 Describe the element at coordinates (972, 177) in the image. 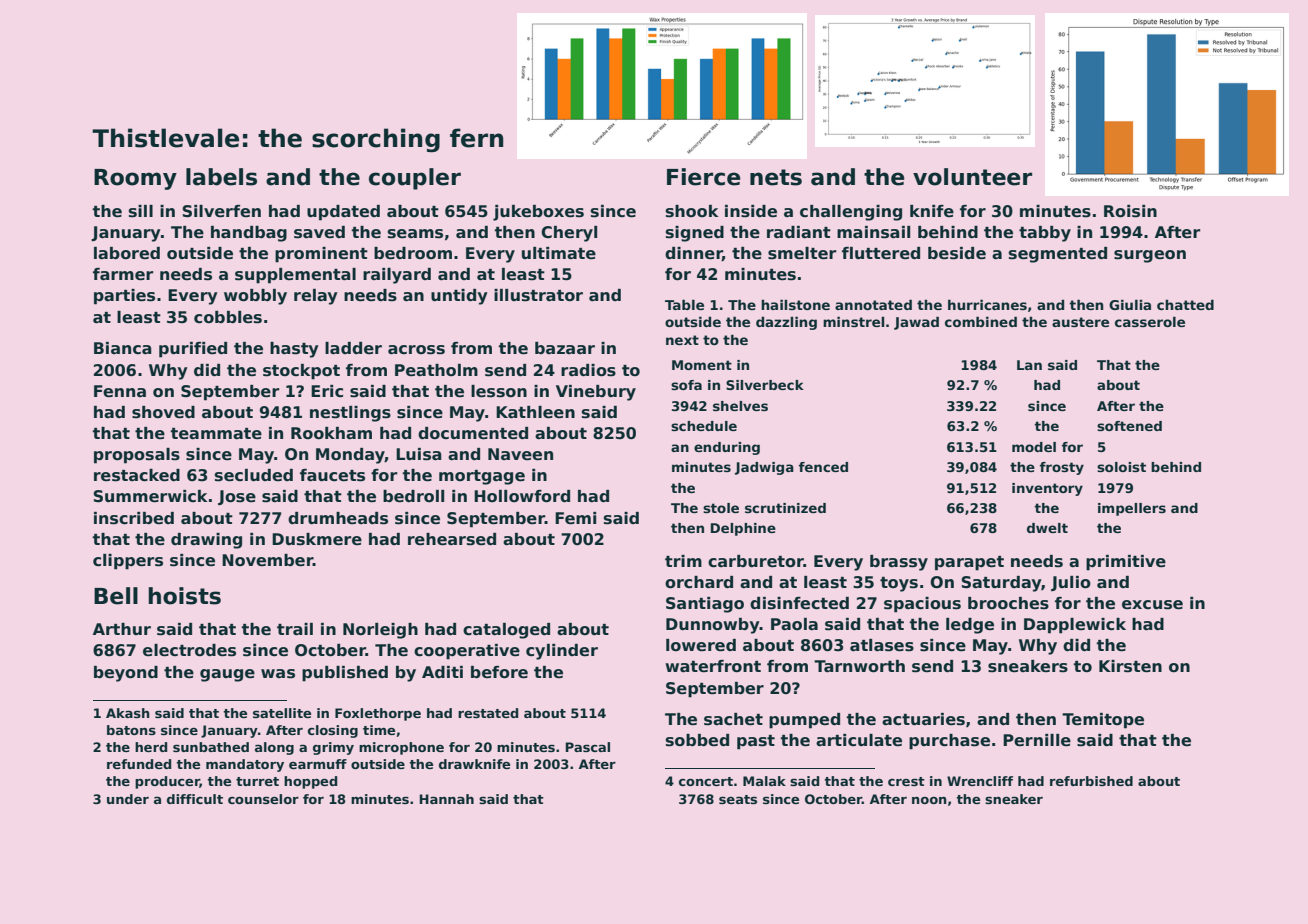

I see `volunteer` at that location.
